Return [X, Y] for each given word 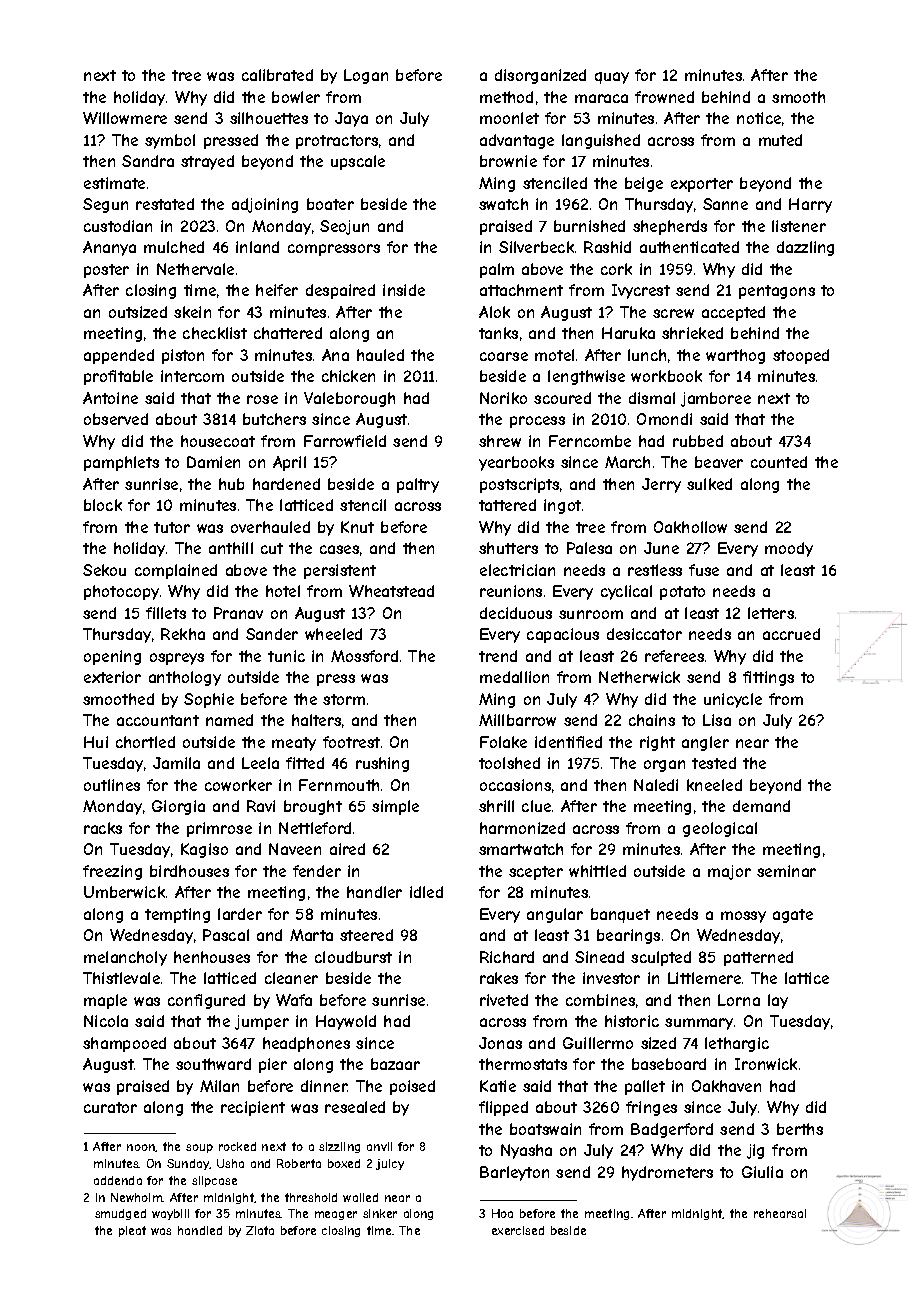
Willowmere [125, 118]
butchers [274, 419]
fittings [768, 678]
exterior [112, 677]
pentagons [777, 292]
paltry [418, 485]
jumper [262, 1022]
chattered [288, 333]
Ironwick [766, 1064]
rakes [499, 978]
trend [498, 656]
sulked [709, 484]
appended [119, 356]
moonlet [509, 118]
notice [759, 118]
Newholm [137, 1197]
